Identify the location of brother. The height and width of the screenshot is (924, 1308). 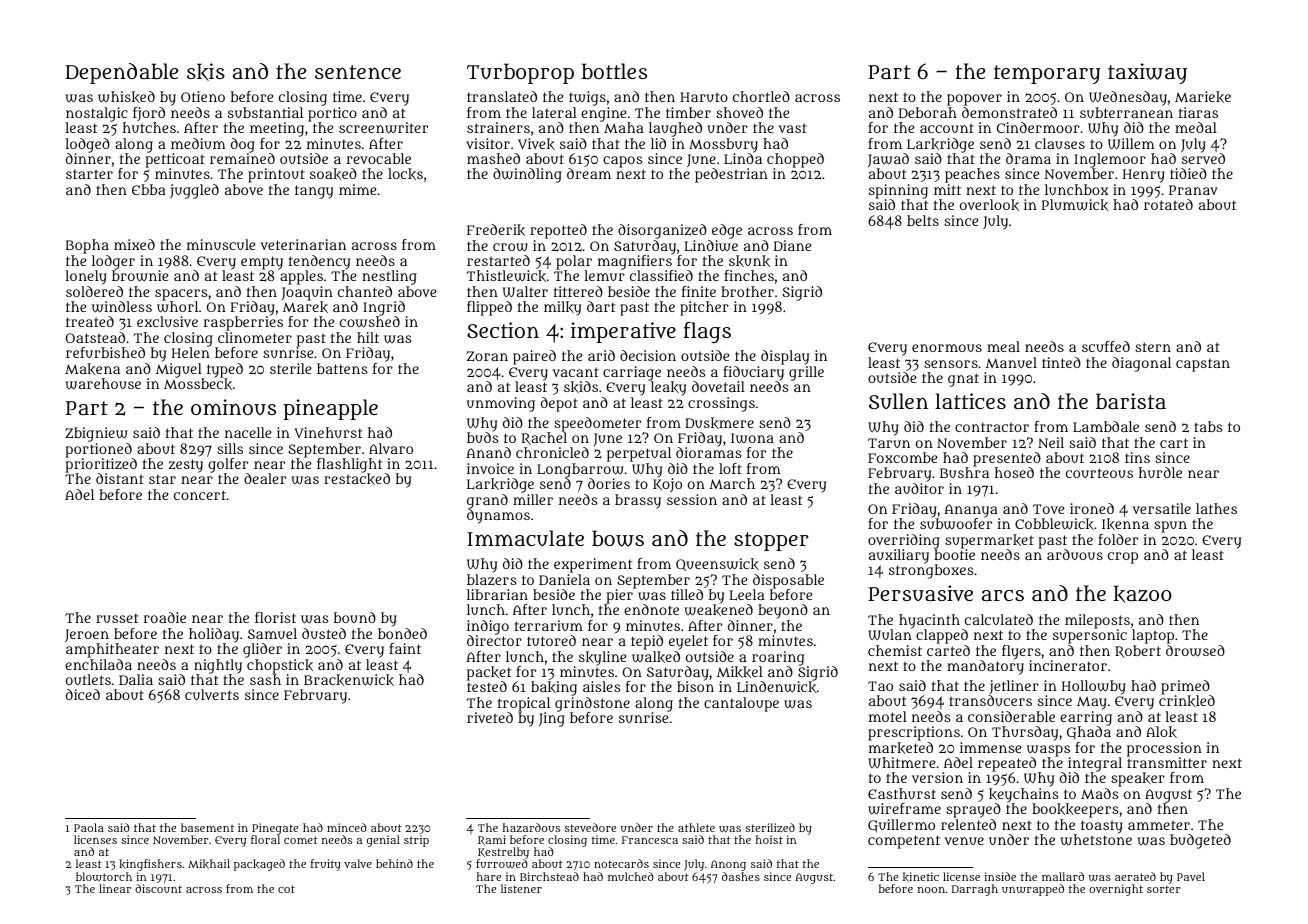
(747, 291).
